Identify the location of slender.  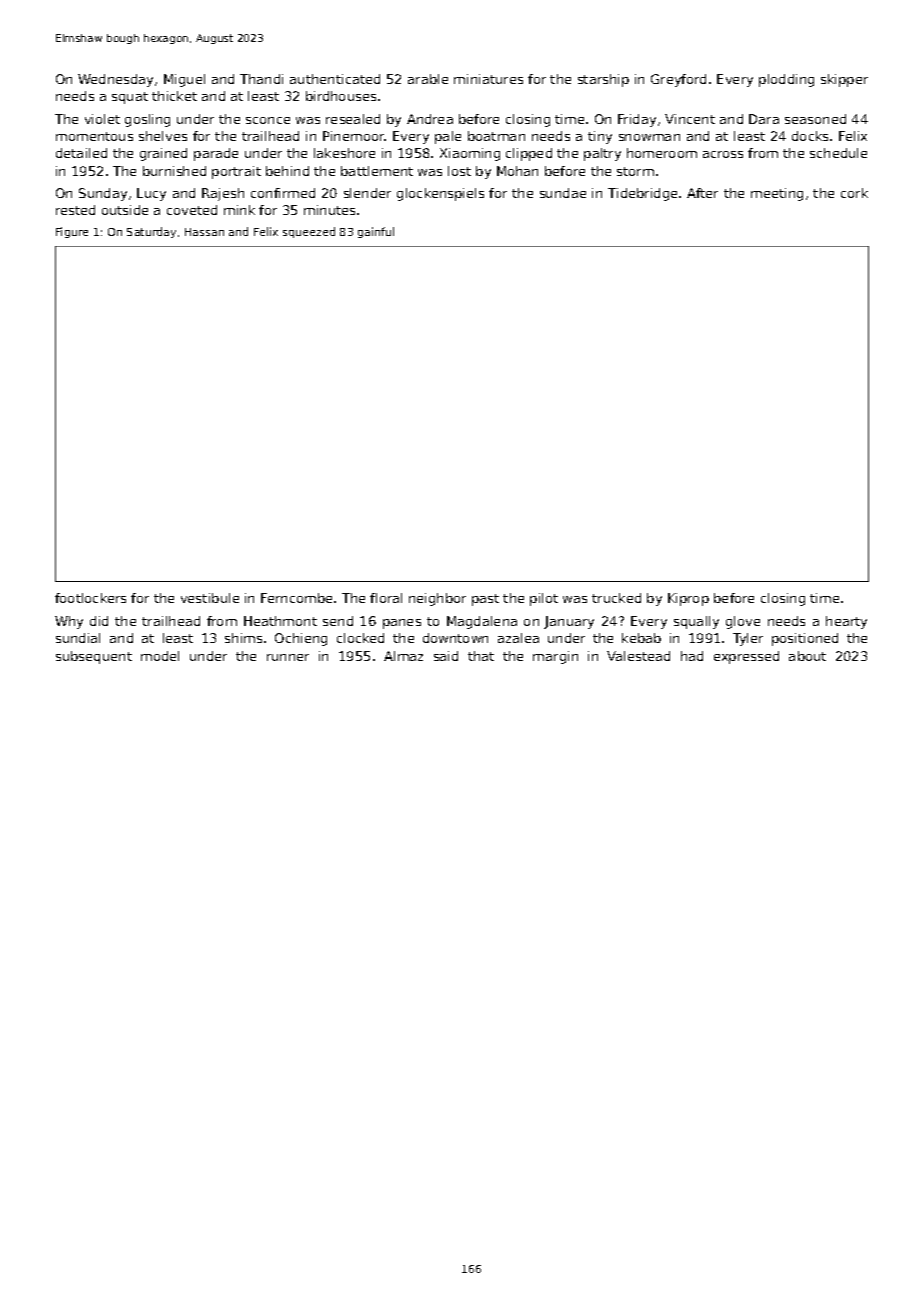
(367, 193).
